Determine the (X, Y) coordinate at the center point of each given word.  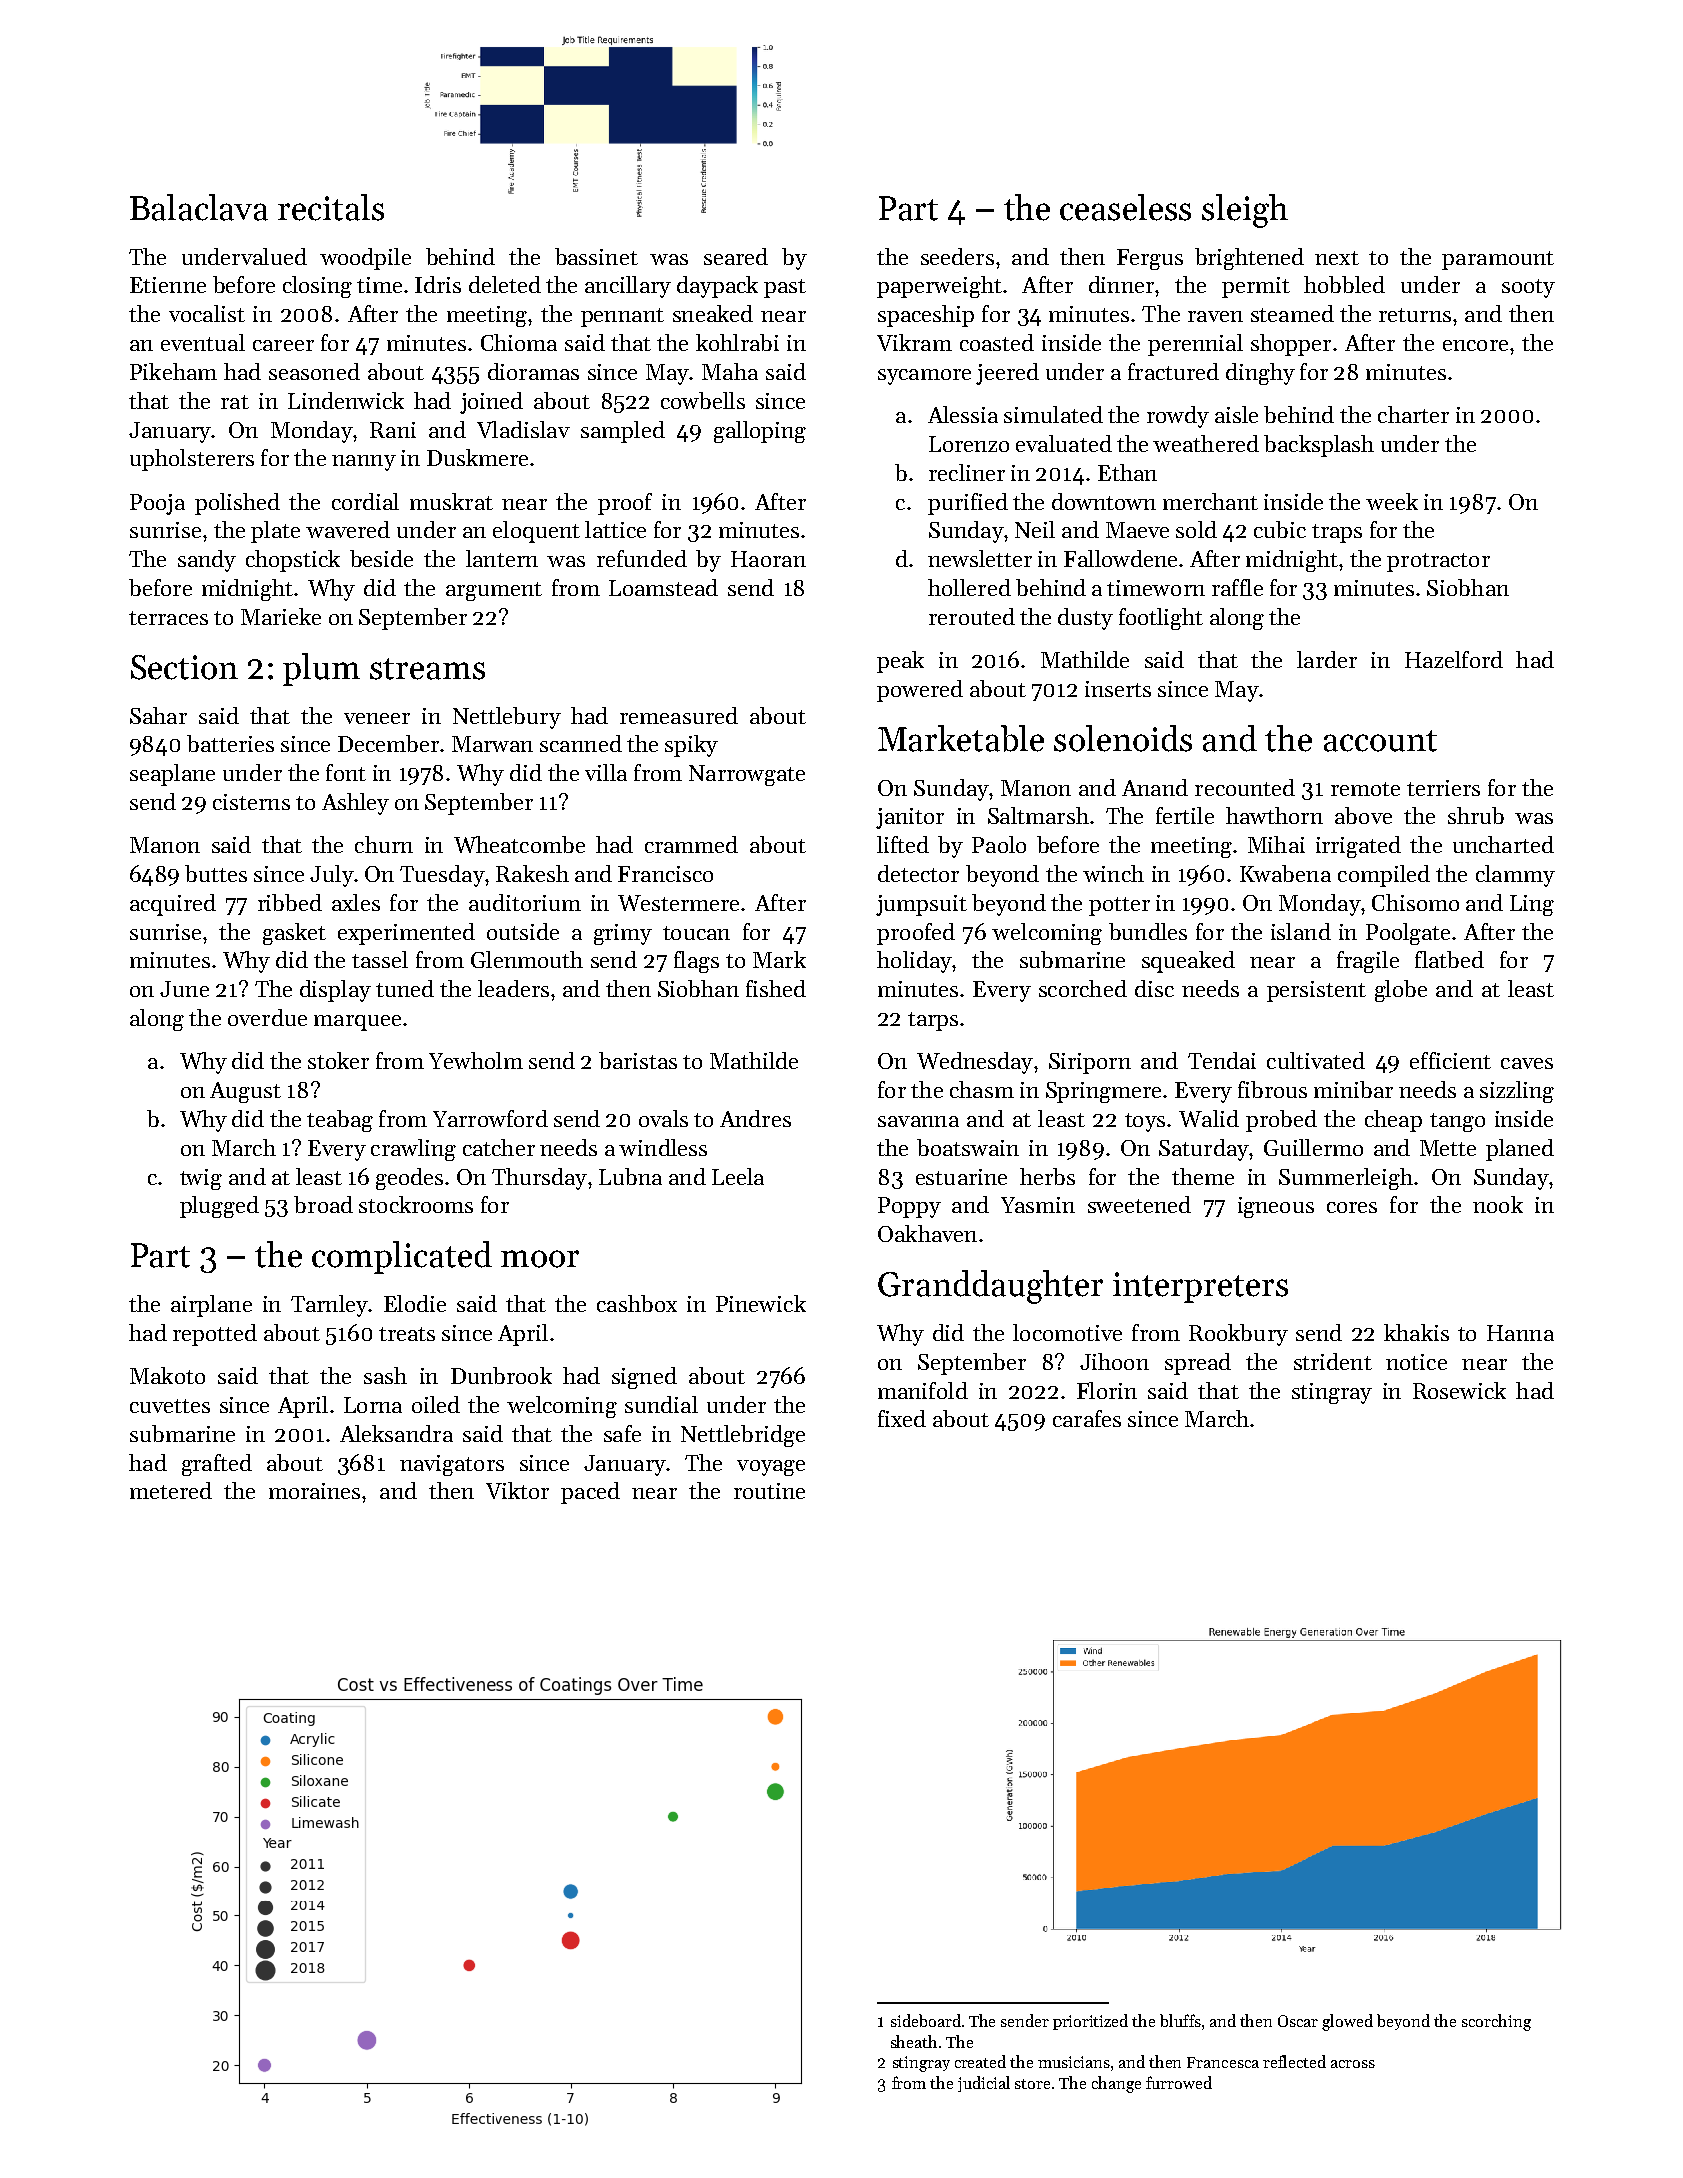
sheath (914, 2041)
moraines (314, 1491)
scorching (1496, 2022)
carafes (1087, 1418)
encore (1475, 345)
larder (1327, 659)
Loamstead (663, 587)
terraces (168, 618)
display (335, 991)
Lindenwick (346, 400)
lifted (903, 844)
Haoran (768, 559)
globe (1401, 991)
